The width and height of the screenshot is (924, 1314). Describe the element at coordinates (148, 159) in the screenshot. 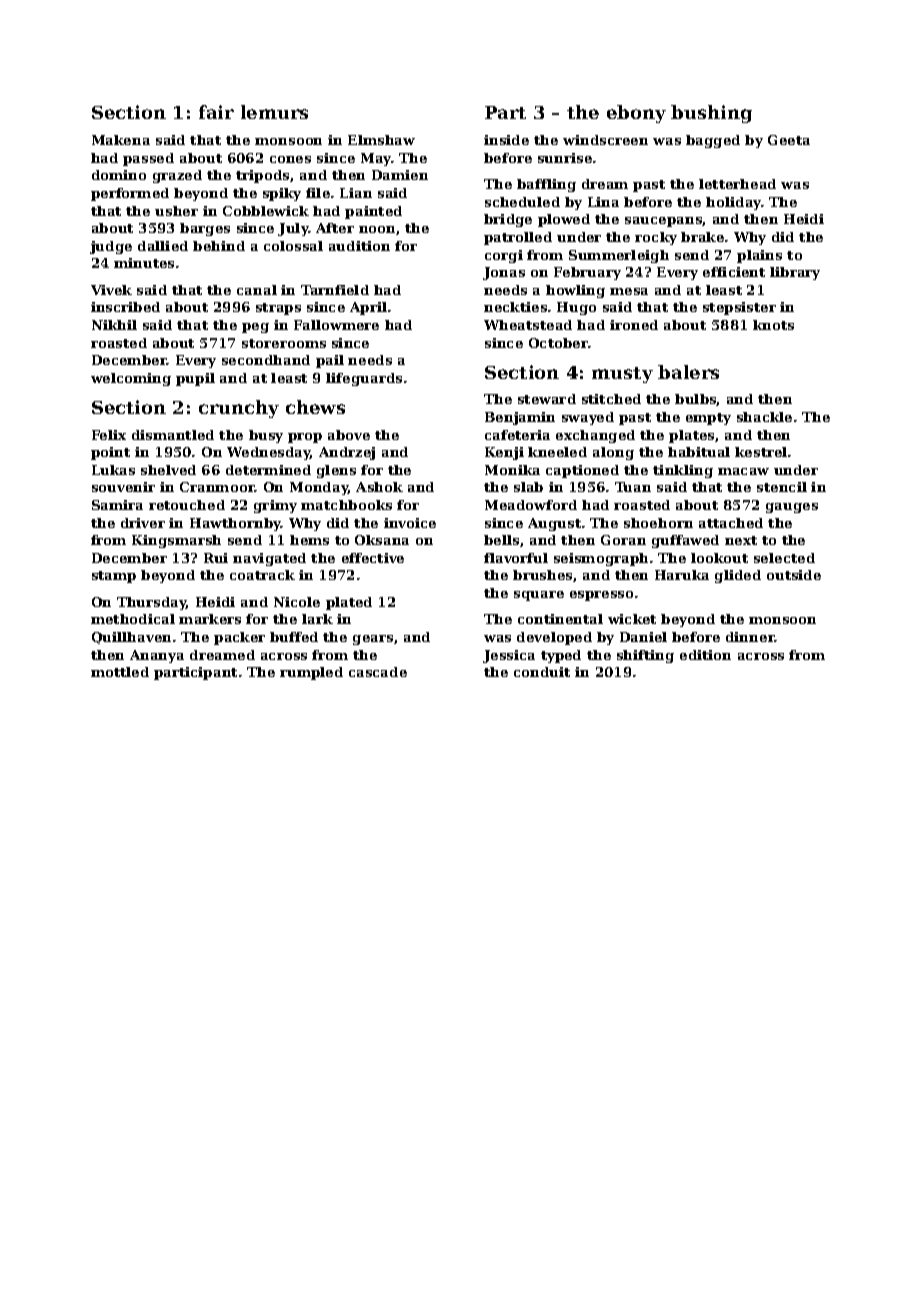

I see `passed` at that location.
